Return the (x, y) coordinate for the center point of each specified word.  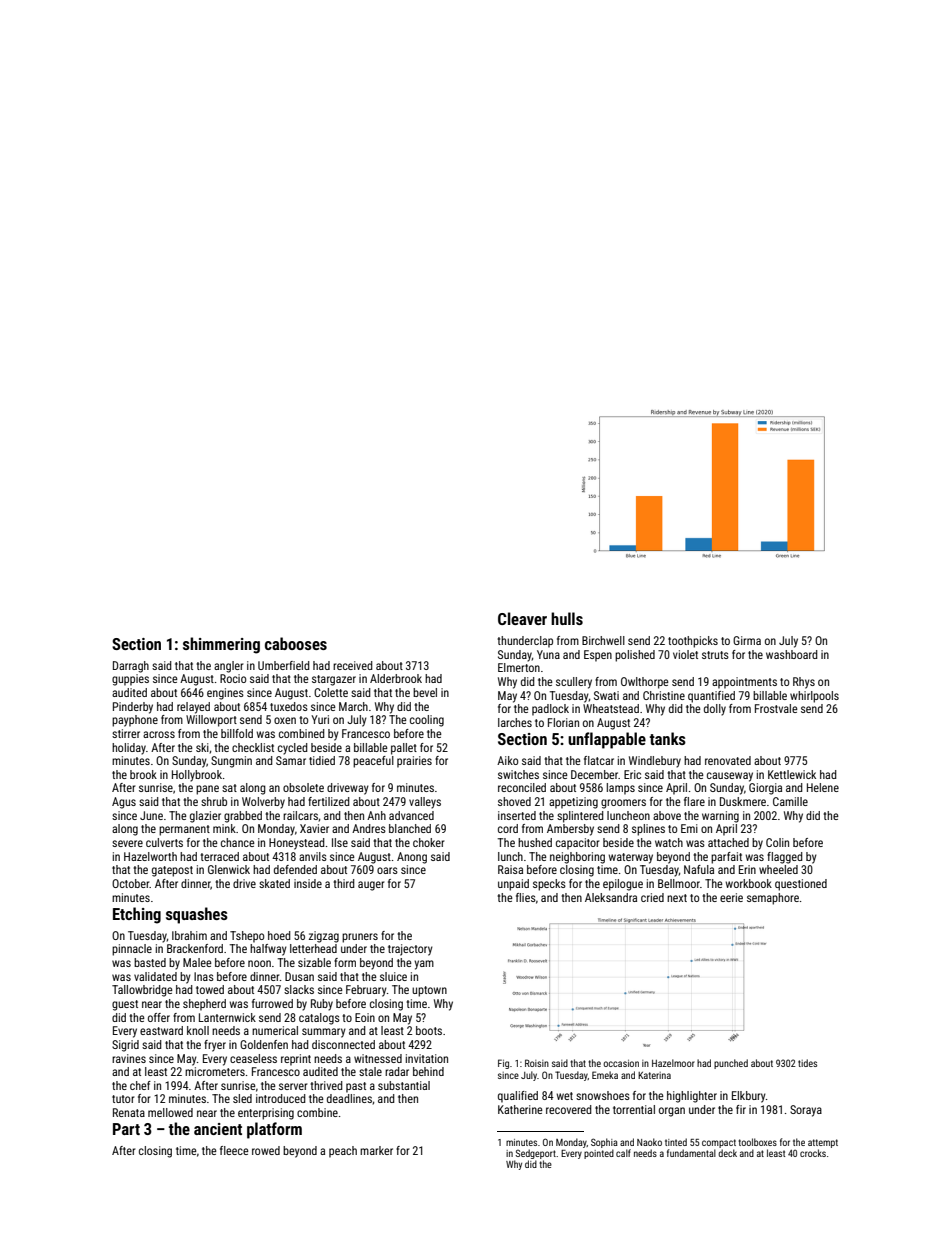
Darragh (131, 667)
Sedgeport (535, 1154)
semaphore (773, 899)
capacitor (577, 844)
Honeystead (297, 844)
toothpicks (693, 642)
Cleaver (522, 618)
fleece (234, 1150)
